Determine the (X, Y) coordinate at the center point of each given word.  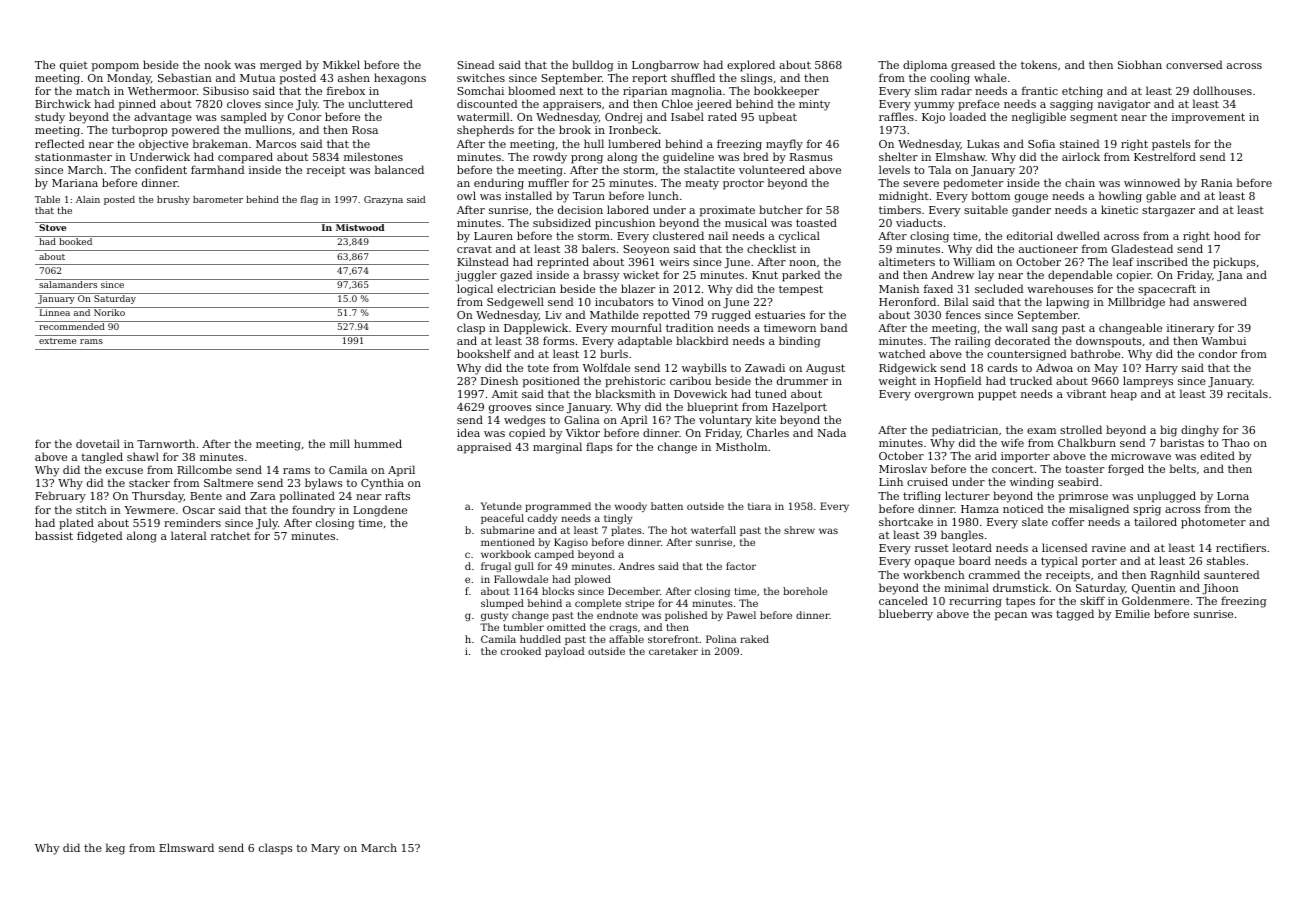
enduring (499, 184)
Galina (582, 419)
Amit (505, 394)
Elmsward (186, 847)
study (50, 118)
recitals (1247, 393)
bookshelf (484, 353)
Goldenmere (1155, 600)
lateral (188, 535)
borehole (805, 591)
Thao (1236, 442)
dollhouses (1222, 90)
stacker (149, 482)
